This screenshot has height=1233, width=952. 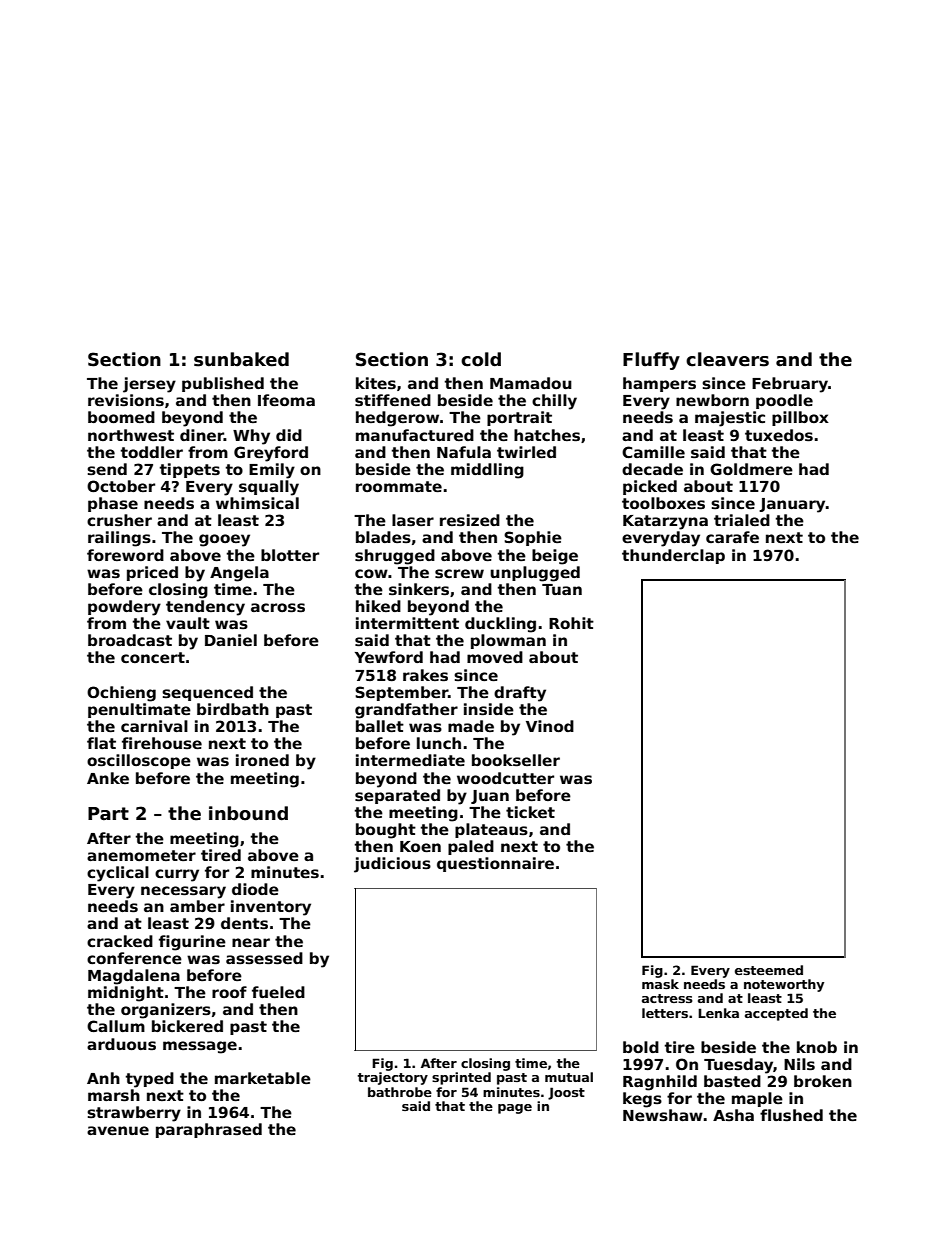 What do you see at coordinates (380, 726) in the screenshot?
I see `ballet` at bounding box center [380, 726].
